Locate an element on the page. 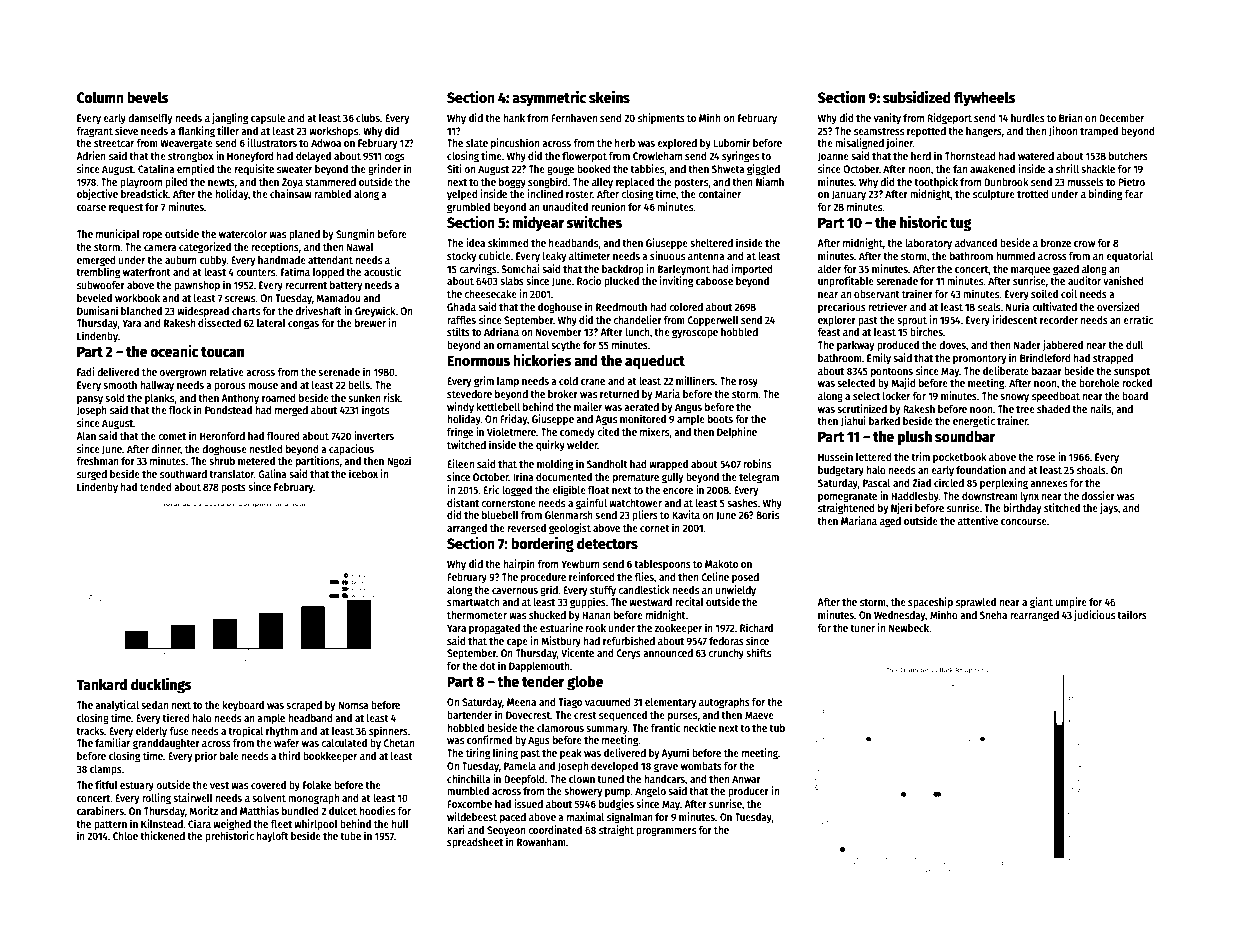 Image resolution: width=1233 pixels, height=952 pixels. dossier is located at coordinates (1098, 495).
